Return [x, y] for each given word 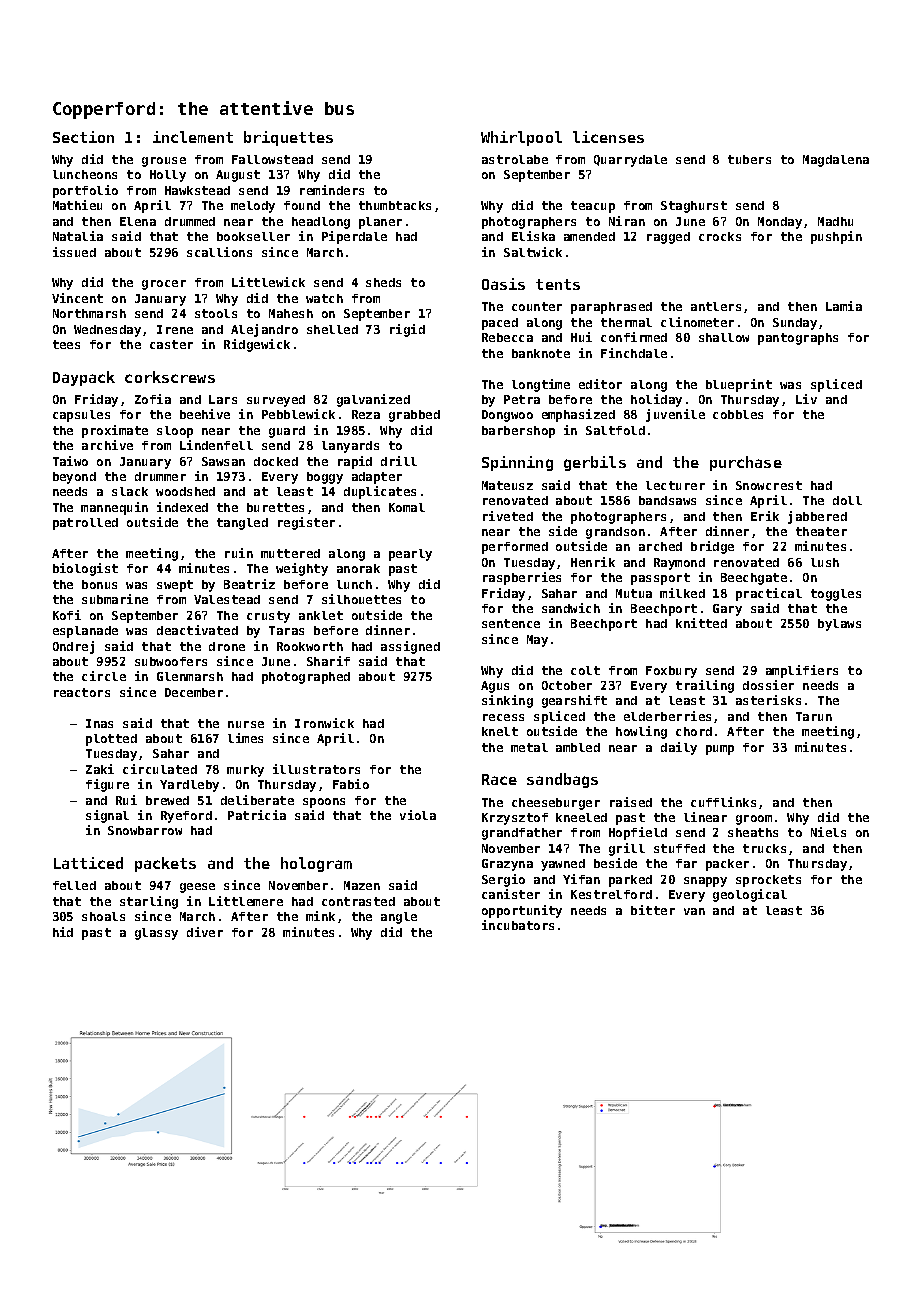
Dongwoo [507, 416]
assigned [410, 647]
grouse [164, 162]
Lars [223, 399]
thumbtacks [395, 205]
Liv [806, 399]
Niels [828, 832]
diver [205, 932]
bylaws [839, 625]
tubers [749, 159]
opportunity [522, 911]
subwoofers [171, 661]
